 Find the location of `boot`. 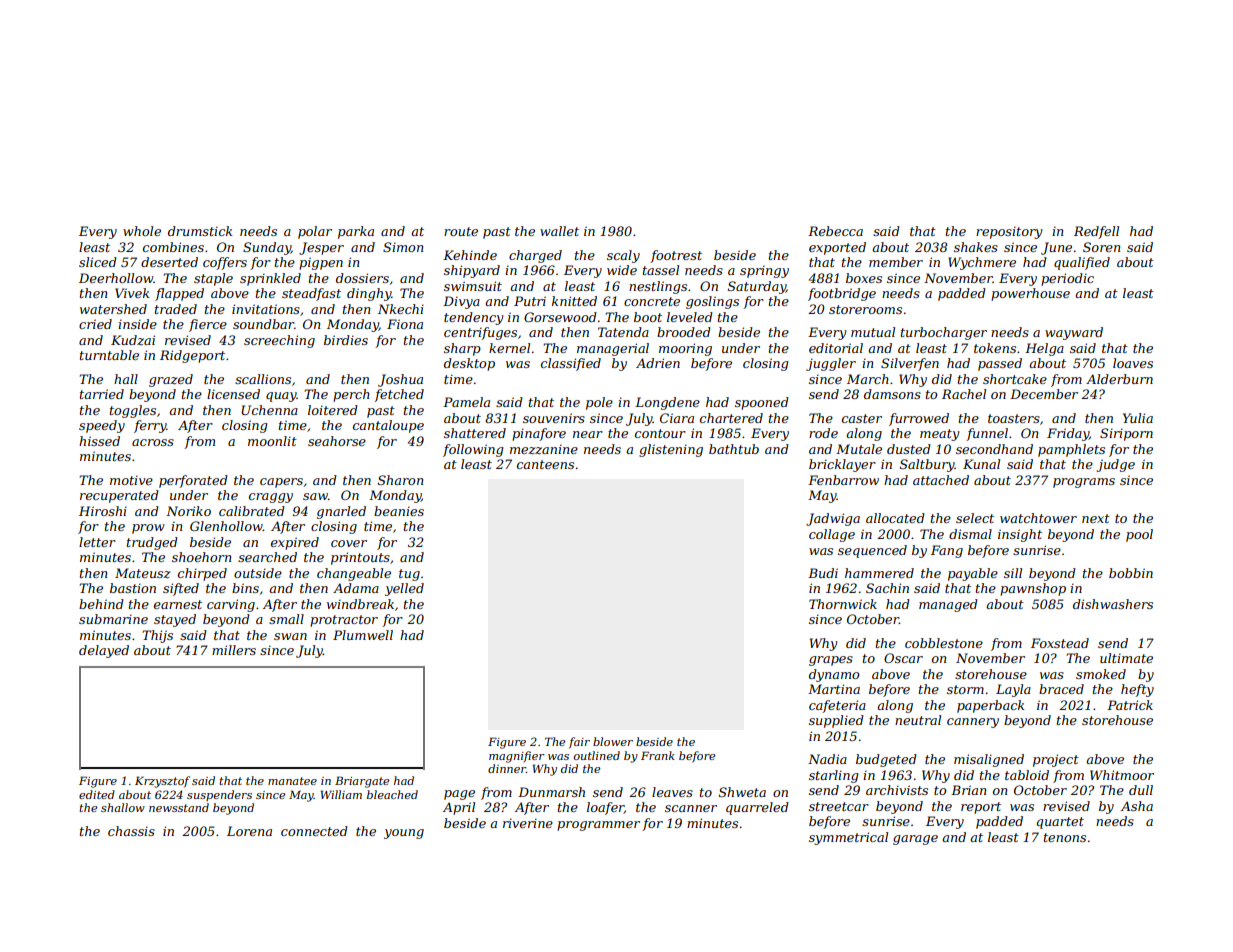

boot is located at coordinates (648, 317).
